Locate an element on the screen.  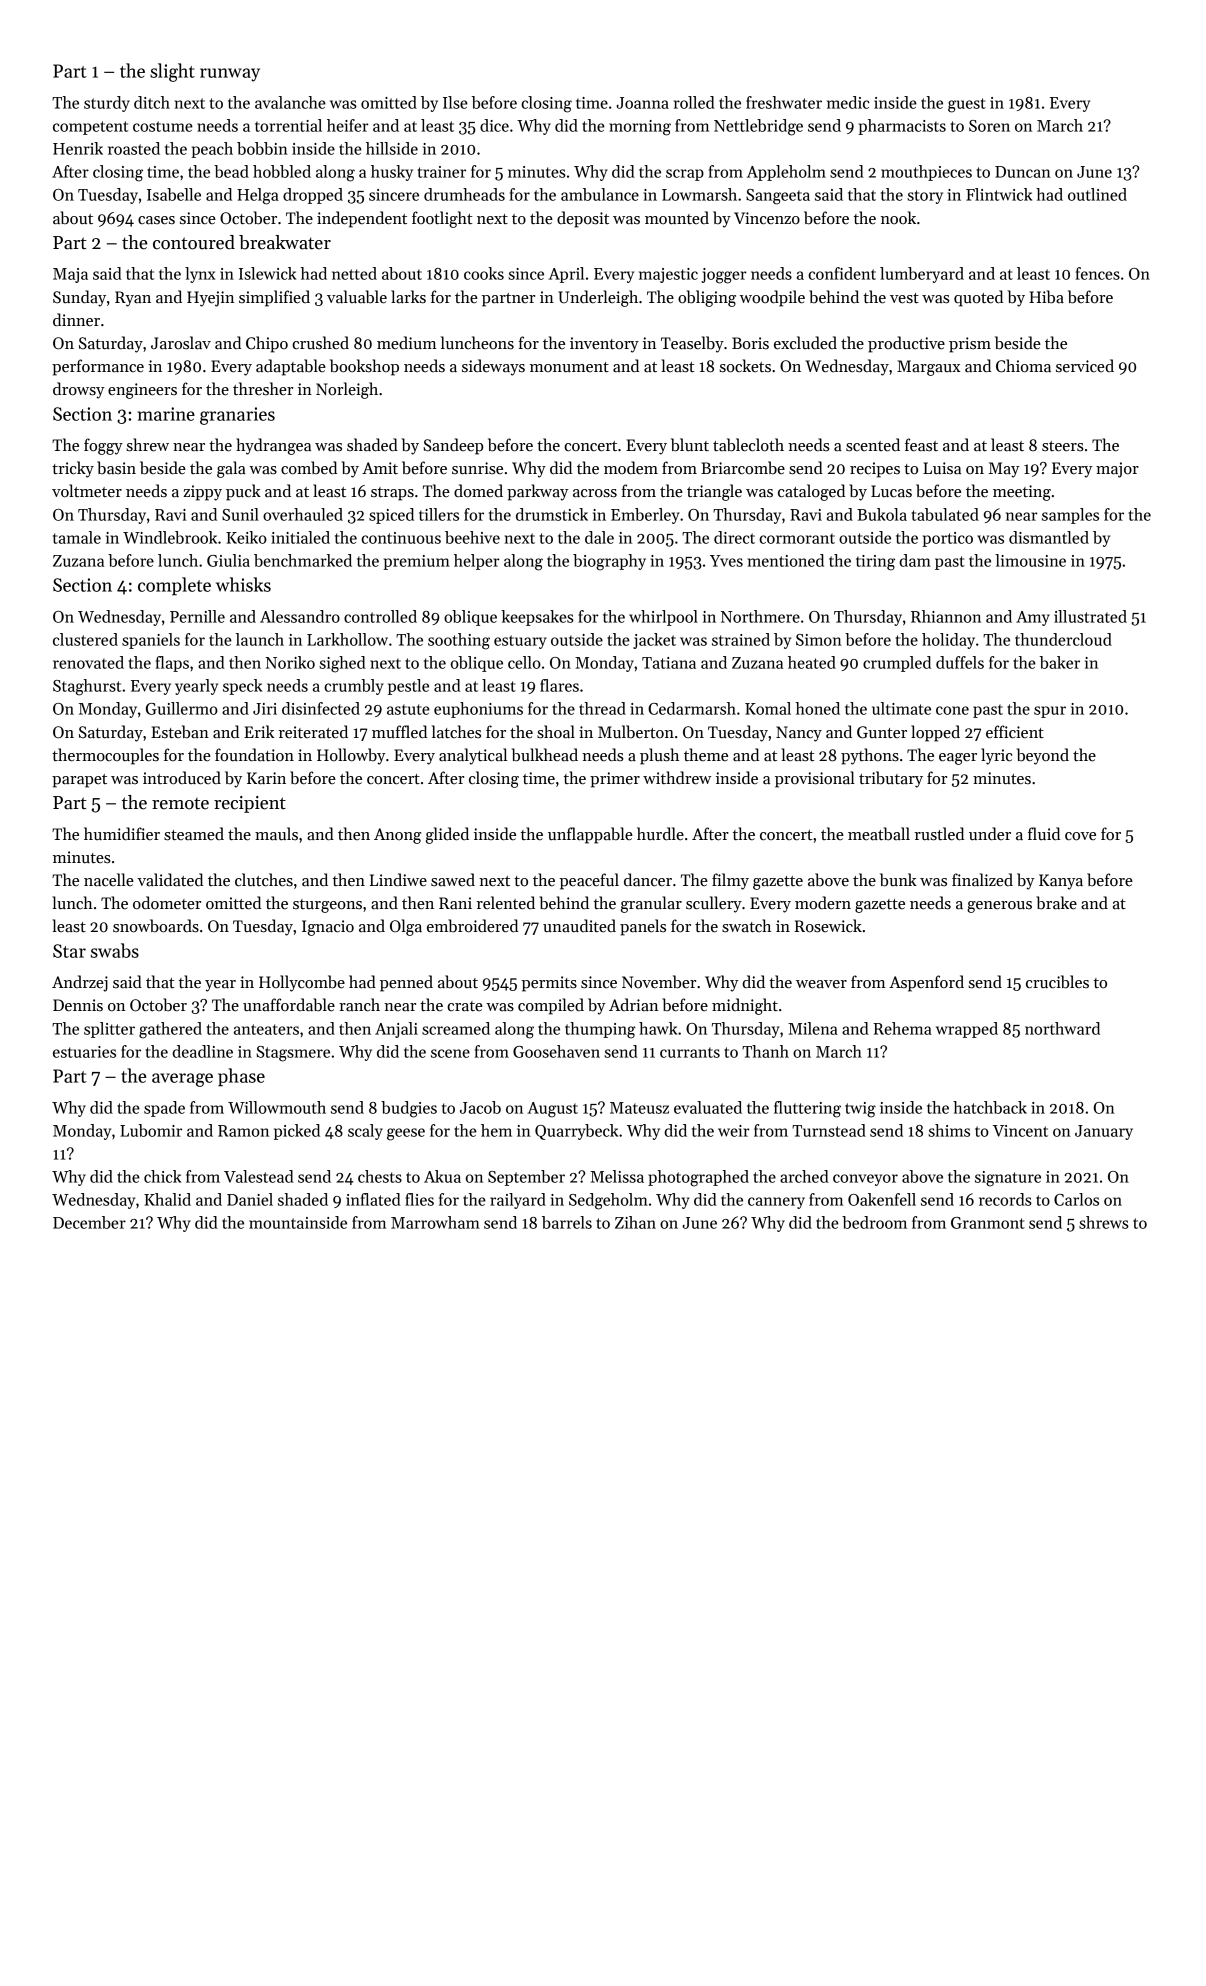
Zihan is located at coordinates (635, 1222).
